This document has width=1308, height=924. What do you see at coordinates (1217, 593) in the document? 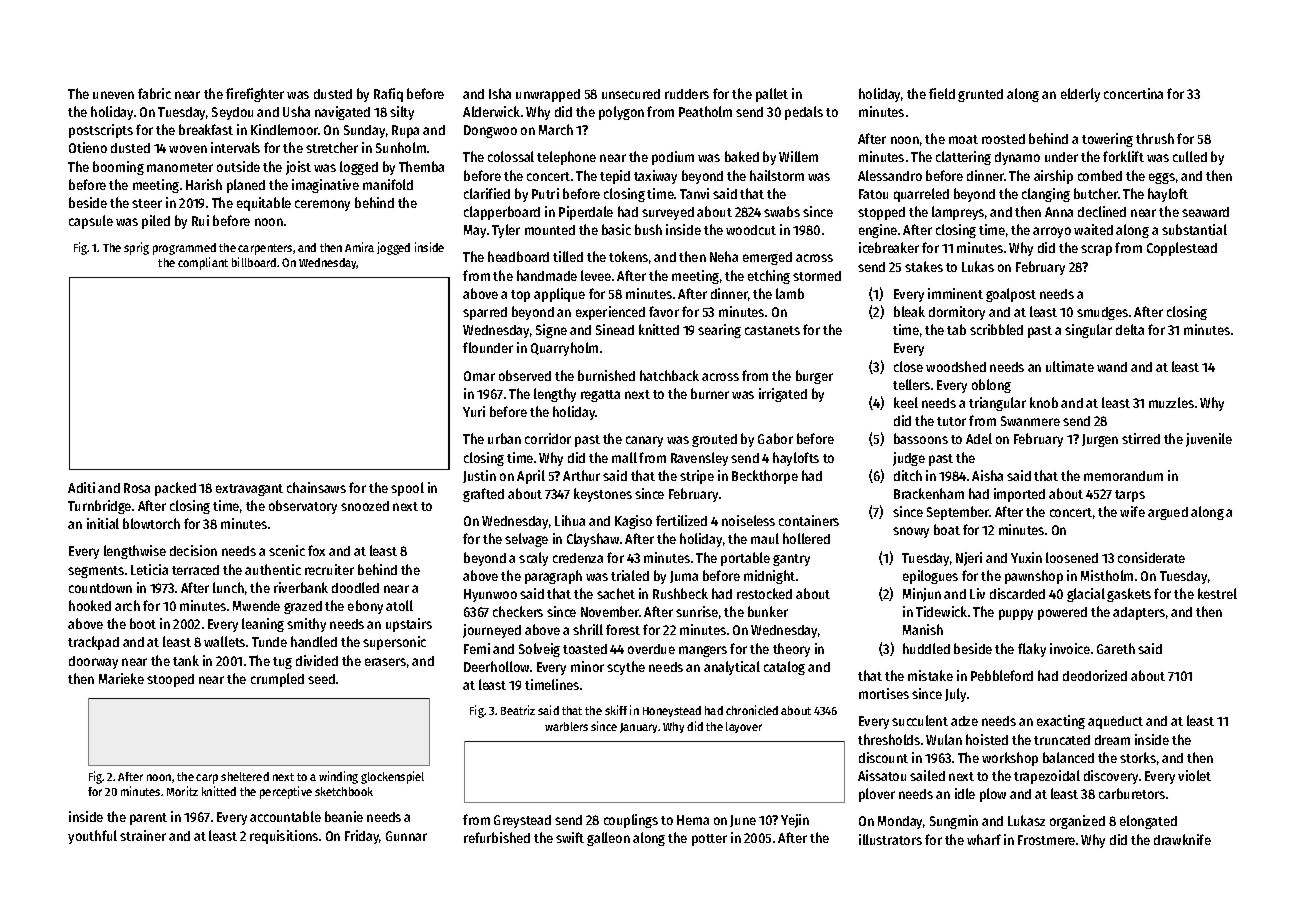
I see `kestrel` at bounding box center [1217, 593].
